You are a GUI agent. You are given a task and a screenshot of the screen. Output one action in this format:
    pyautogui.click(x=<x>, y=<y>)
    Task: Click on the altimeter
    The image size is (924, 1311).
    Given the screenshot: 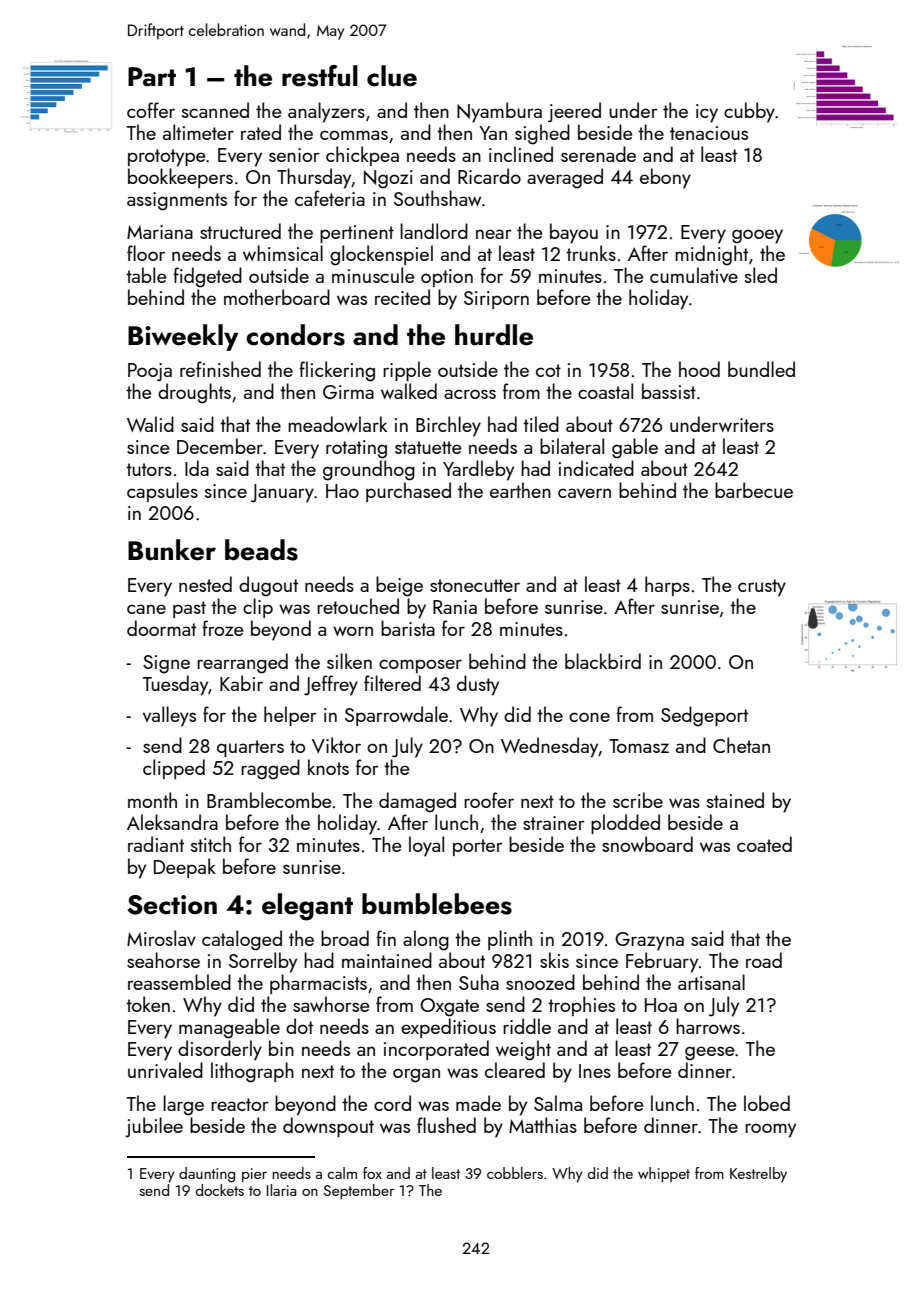 What is the action you would take?
    pyautogui.click(x=198, y=132)
